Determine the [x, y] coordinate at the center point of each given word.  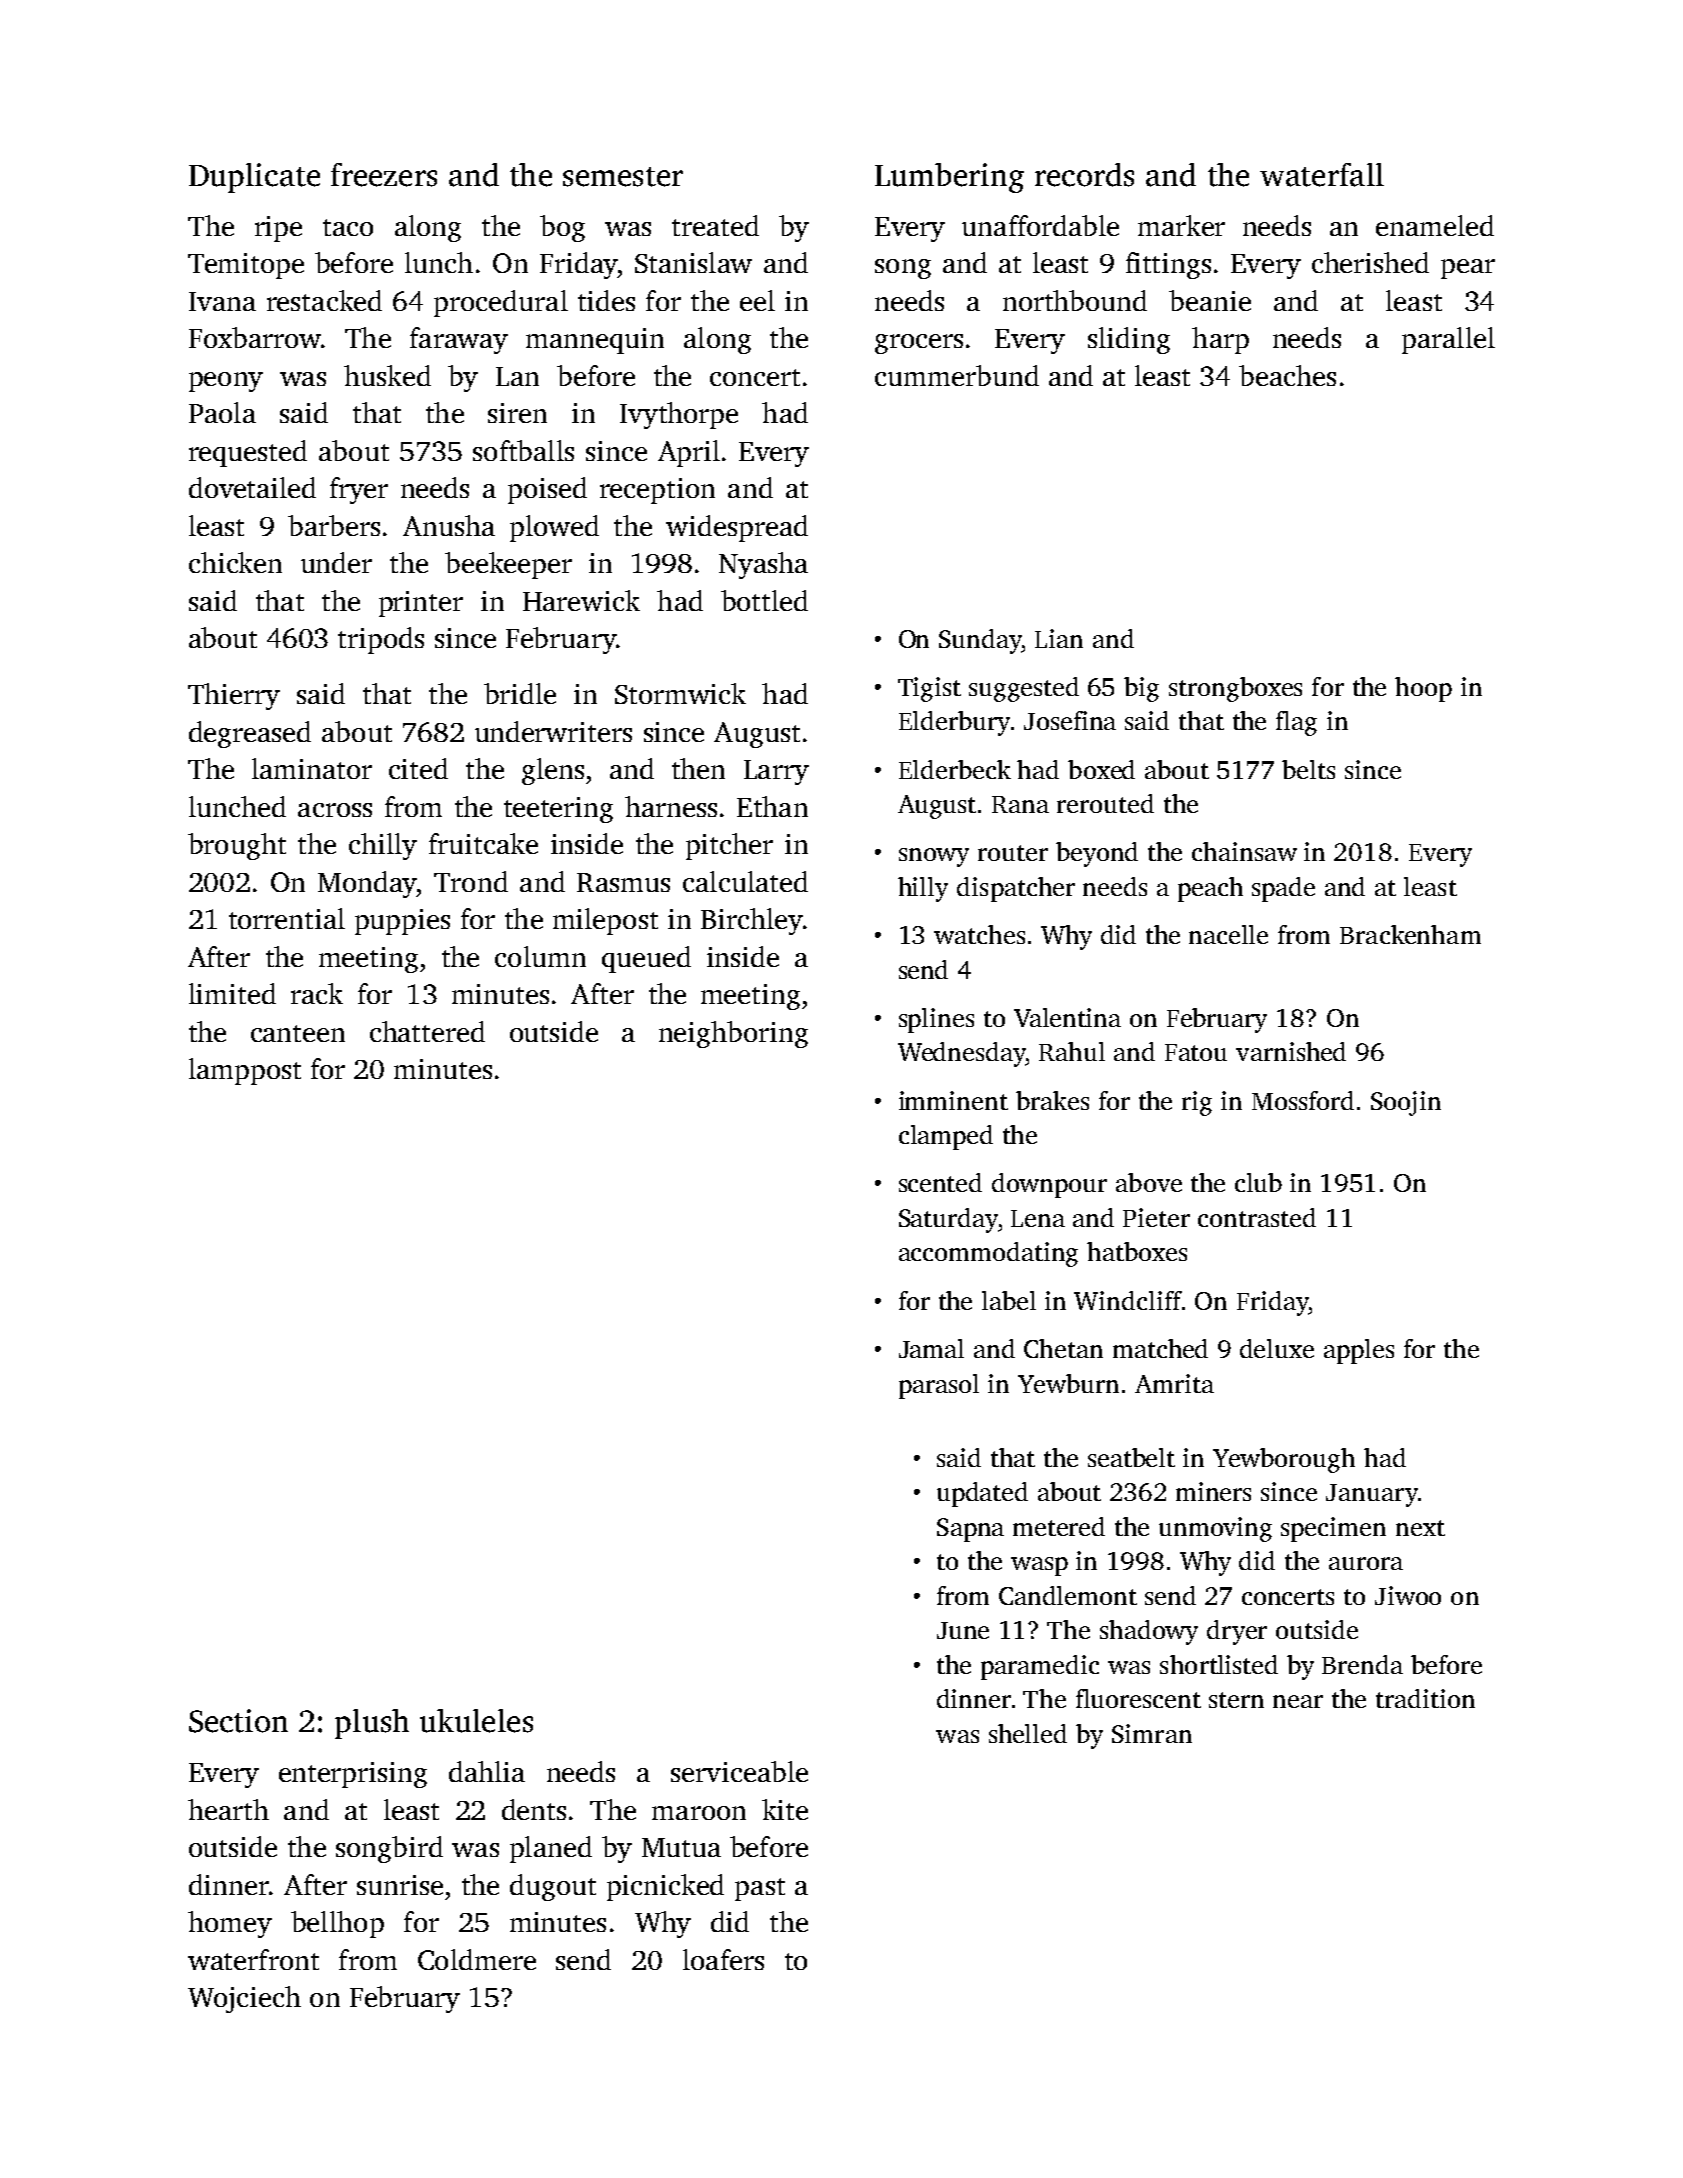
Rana [1020, 804]
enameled [1435, 225]
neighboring [733, 1034]
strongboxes [1235, 689]
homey [230, 1924]
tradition [1425, 1698]
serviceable [739, 1771]
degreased [250, 734]
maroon [699, 1813]
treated [715, 225]
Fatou [1196, 1052]
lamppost [245, 1071]
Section [238, 1721]
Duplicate [254, 178]
